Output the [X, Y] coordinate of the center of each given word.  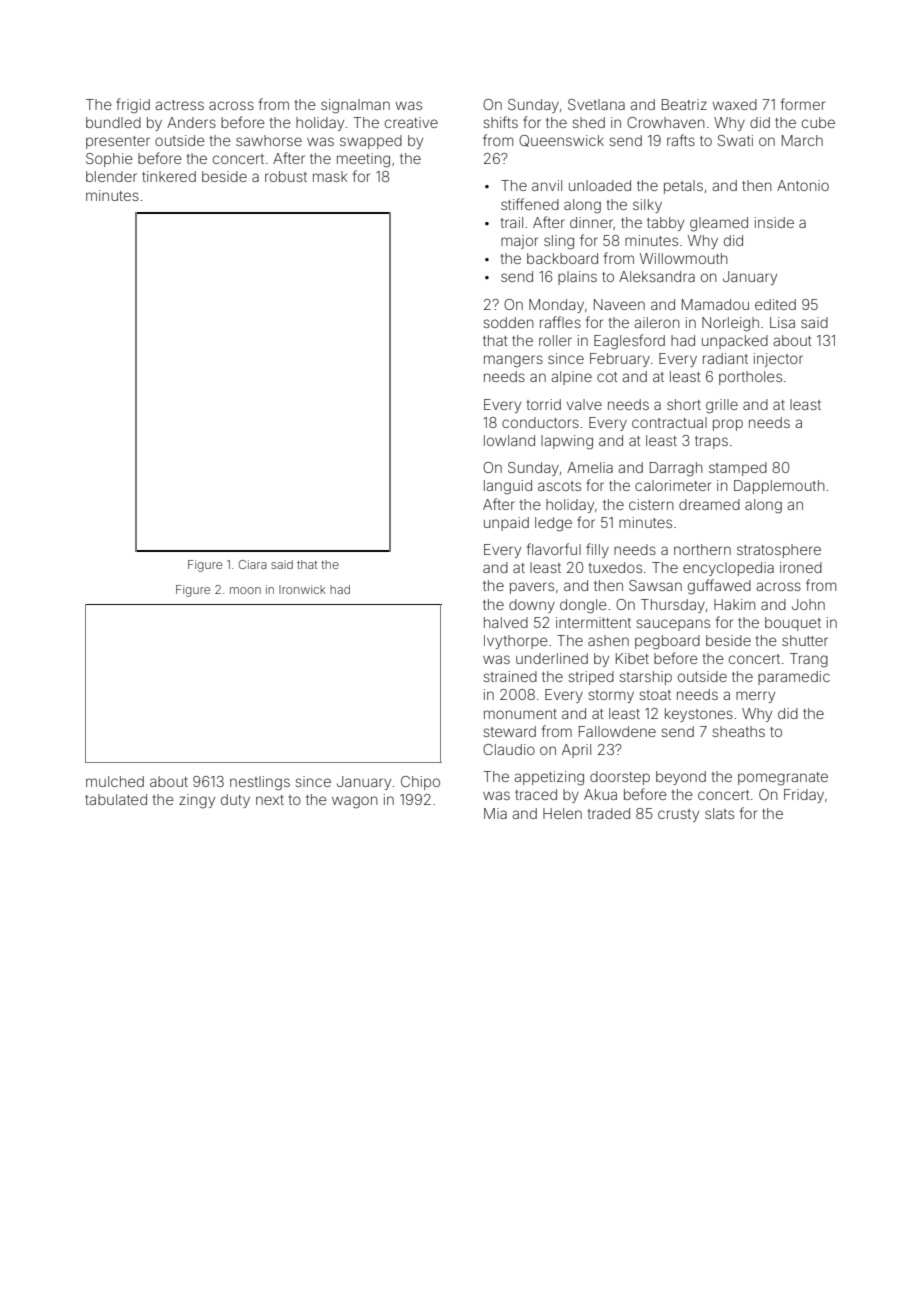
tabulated [116, 799]
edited [775, 304]
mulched [115, 781]
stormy [611, 696]
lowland [509, 440]
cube [818, 122]
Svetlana [596, 104]
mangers [513, 361]
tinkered [169, 176]
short [684, 404]
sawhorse [269, 140]
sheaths [738, 731]
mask [330, 176]
